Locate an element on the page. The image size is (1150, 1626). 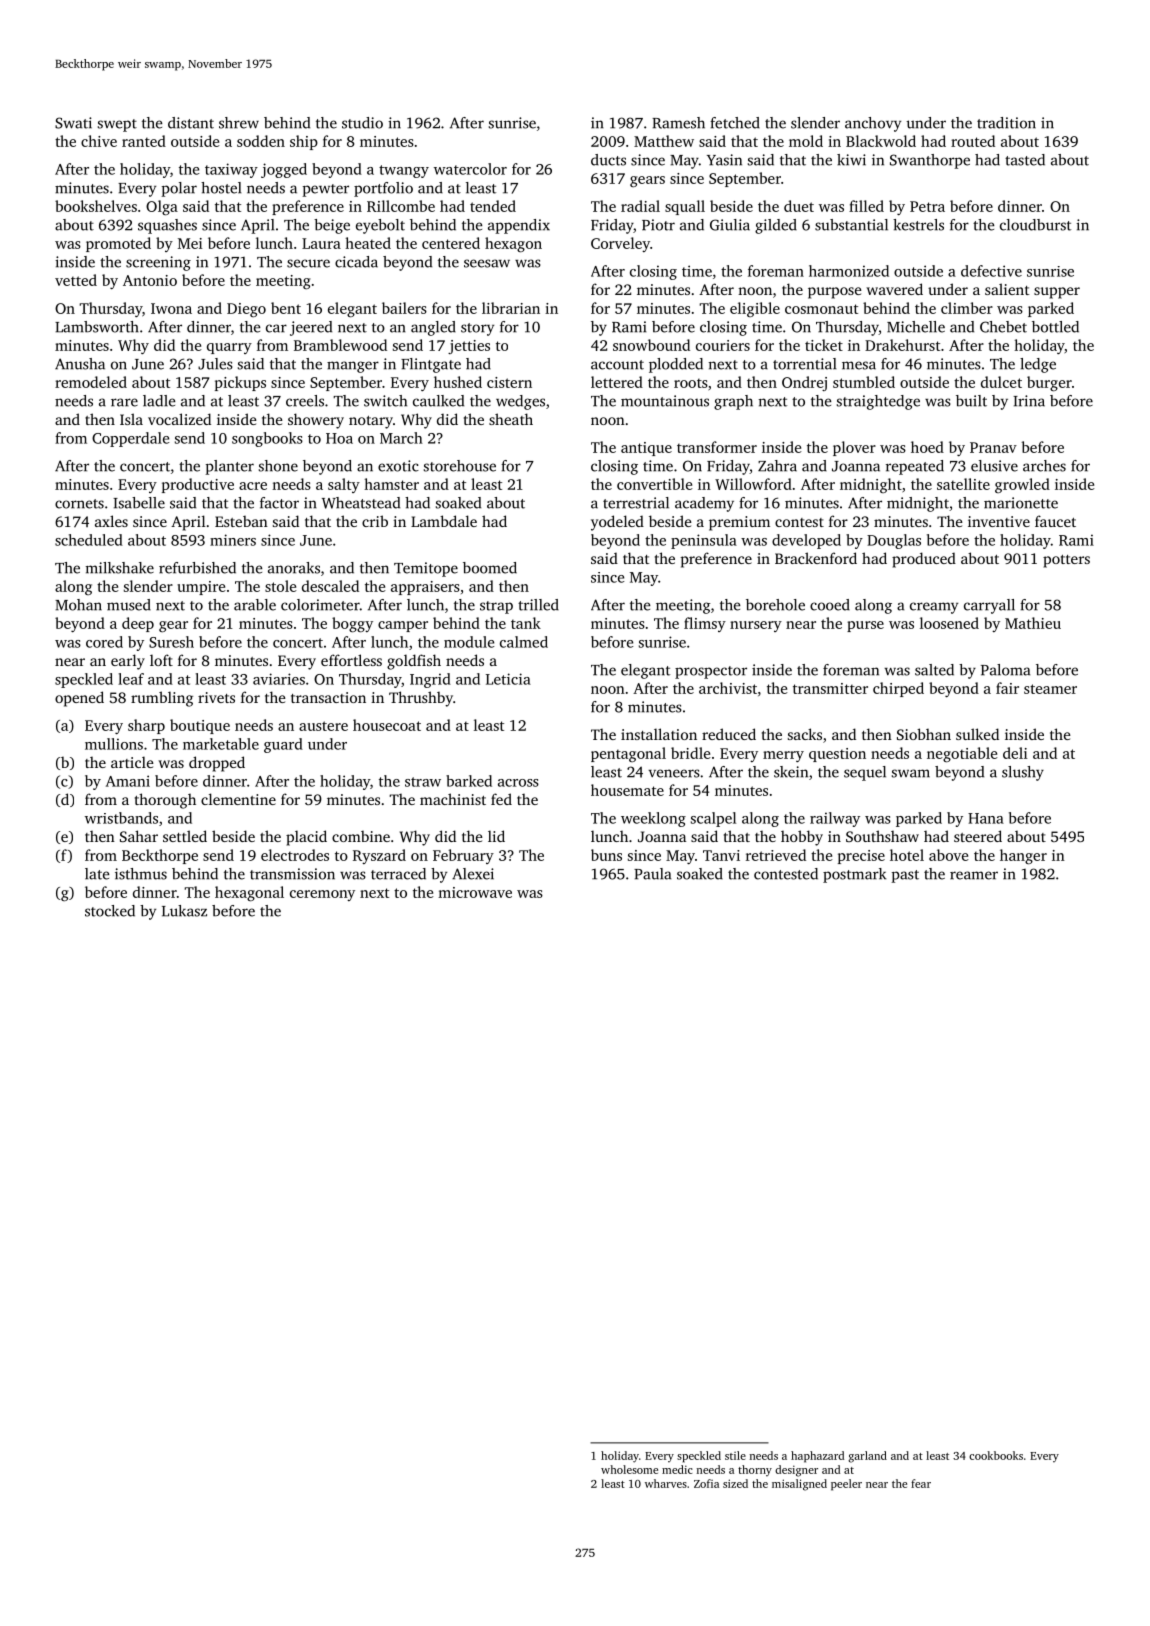
tradition is located at coordinates (1006, 123).
